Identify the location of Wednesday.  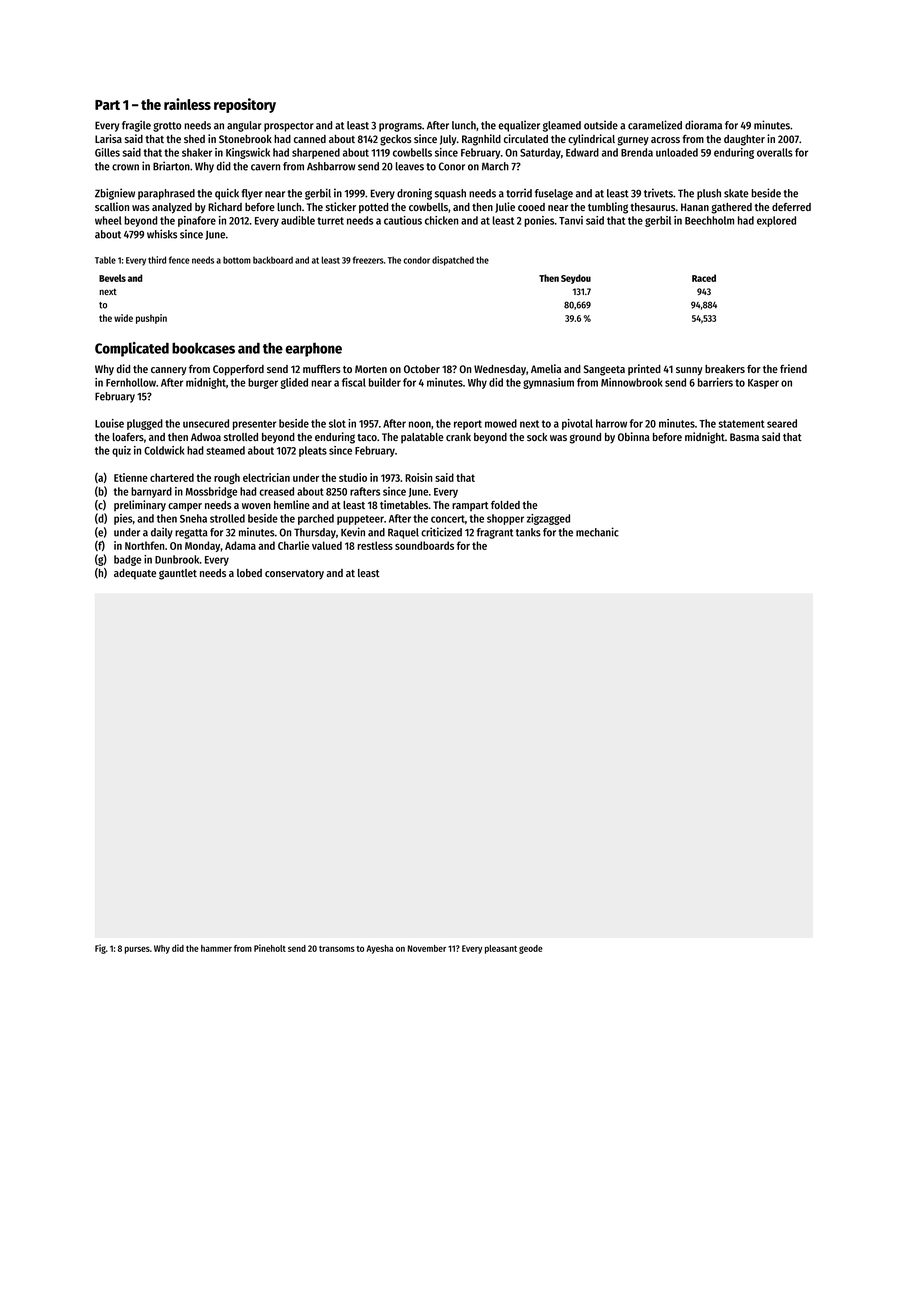
(500, 370).
